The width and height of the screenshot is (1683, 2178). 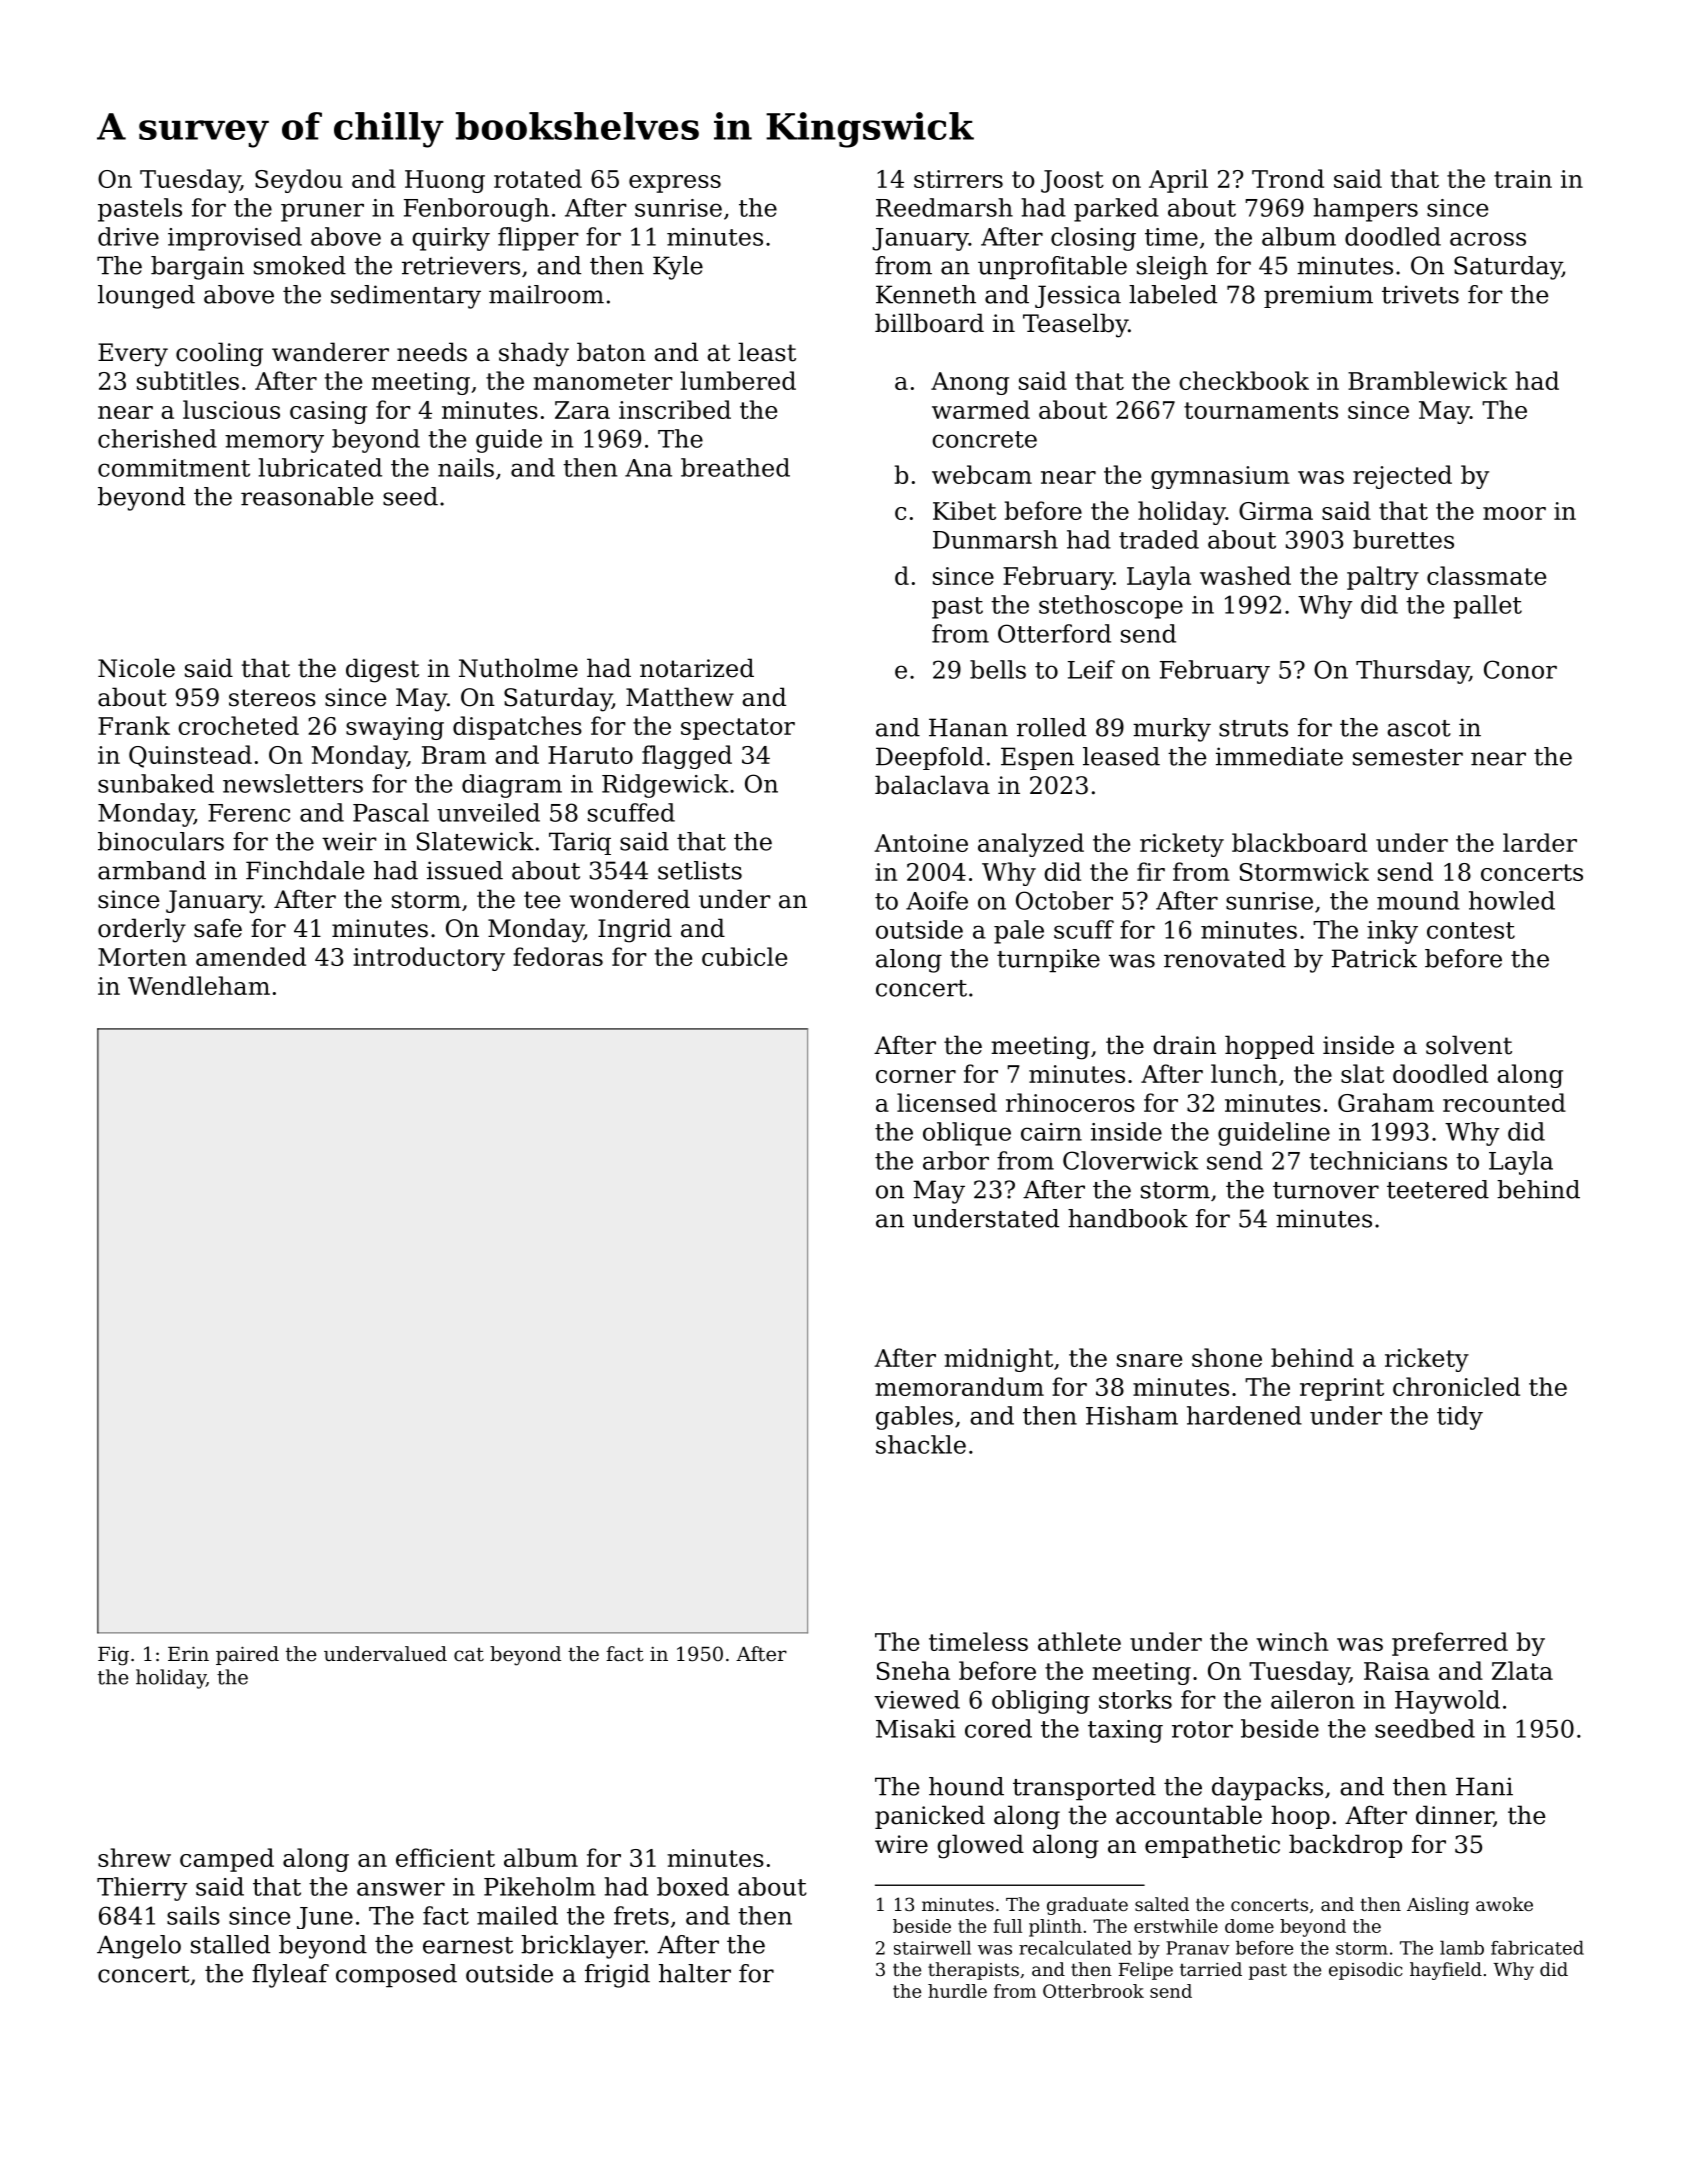 I want to click on gables, so click(x=914, y=1418).
